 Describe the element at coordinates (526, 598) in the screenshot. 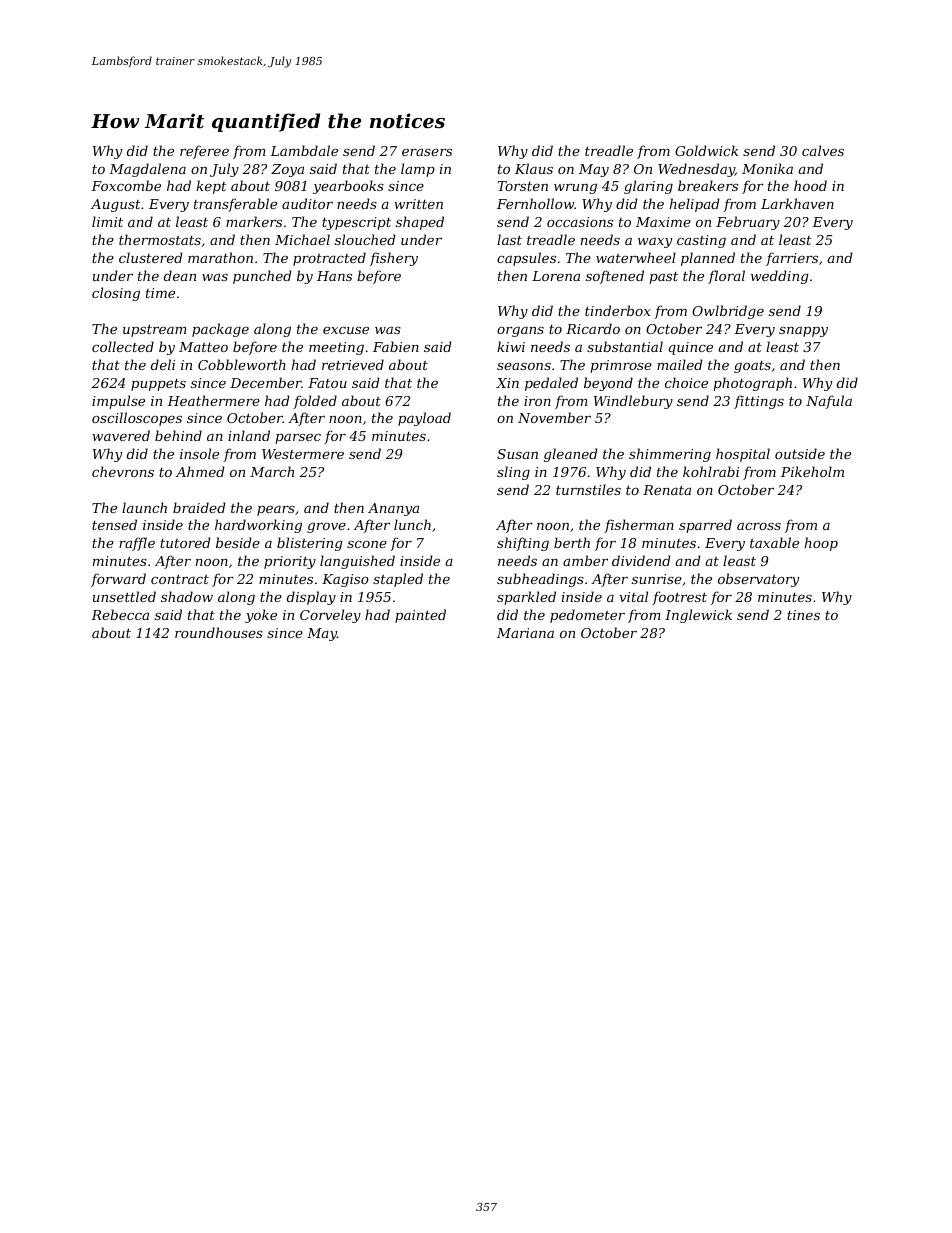

I see `sparkled` at that location.
